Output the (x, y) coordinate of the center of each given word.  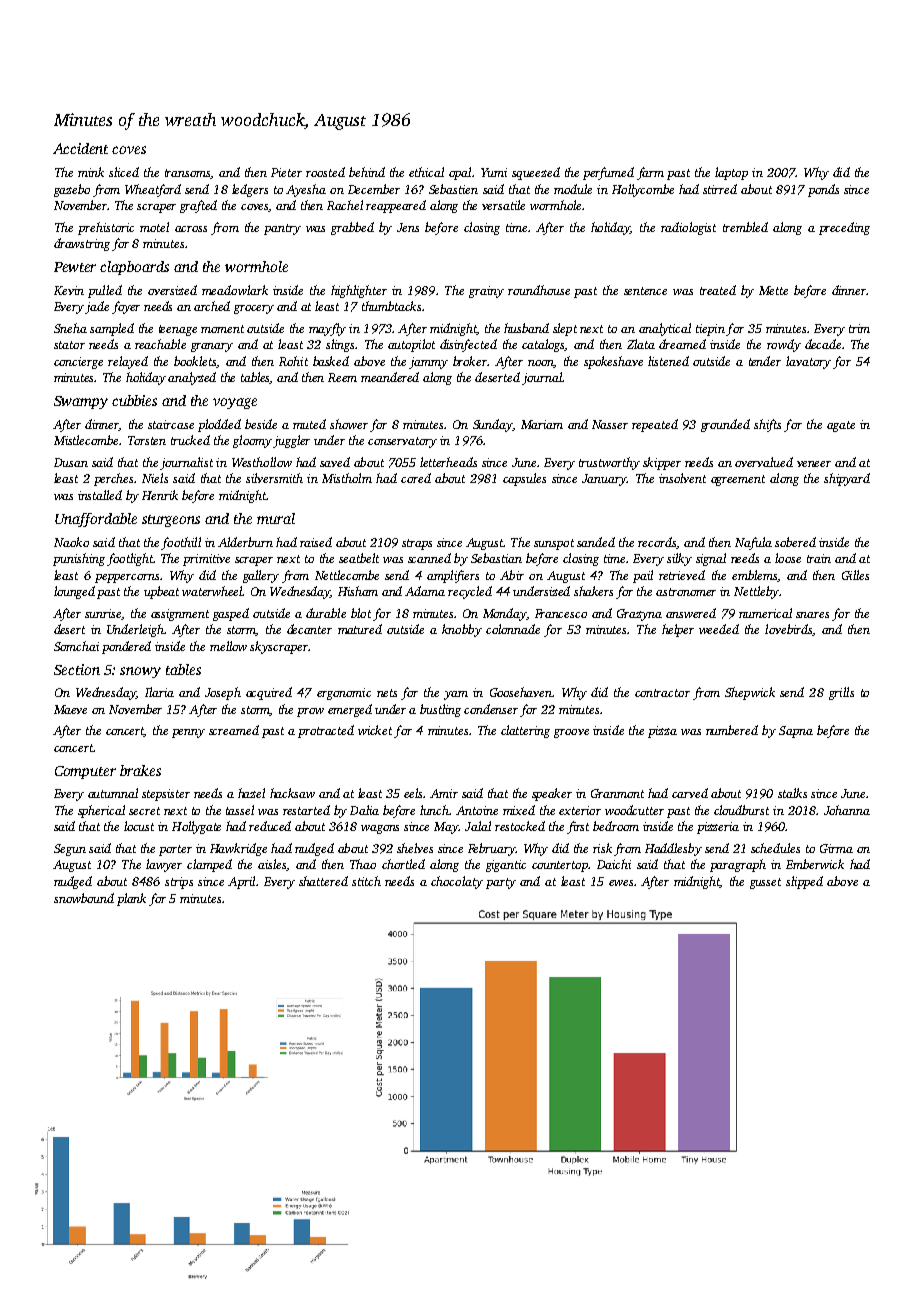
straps (417, 544)
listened (668, 361)
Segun (70, 850)
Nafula (753, 543)
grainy (486, 292)
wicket (375, 730)
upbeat (161, 592)
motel (154, 227)
